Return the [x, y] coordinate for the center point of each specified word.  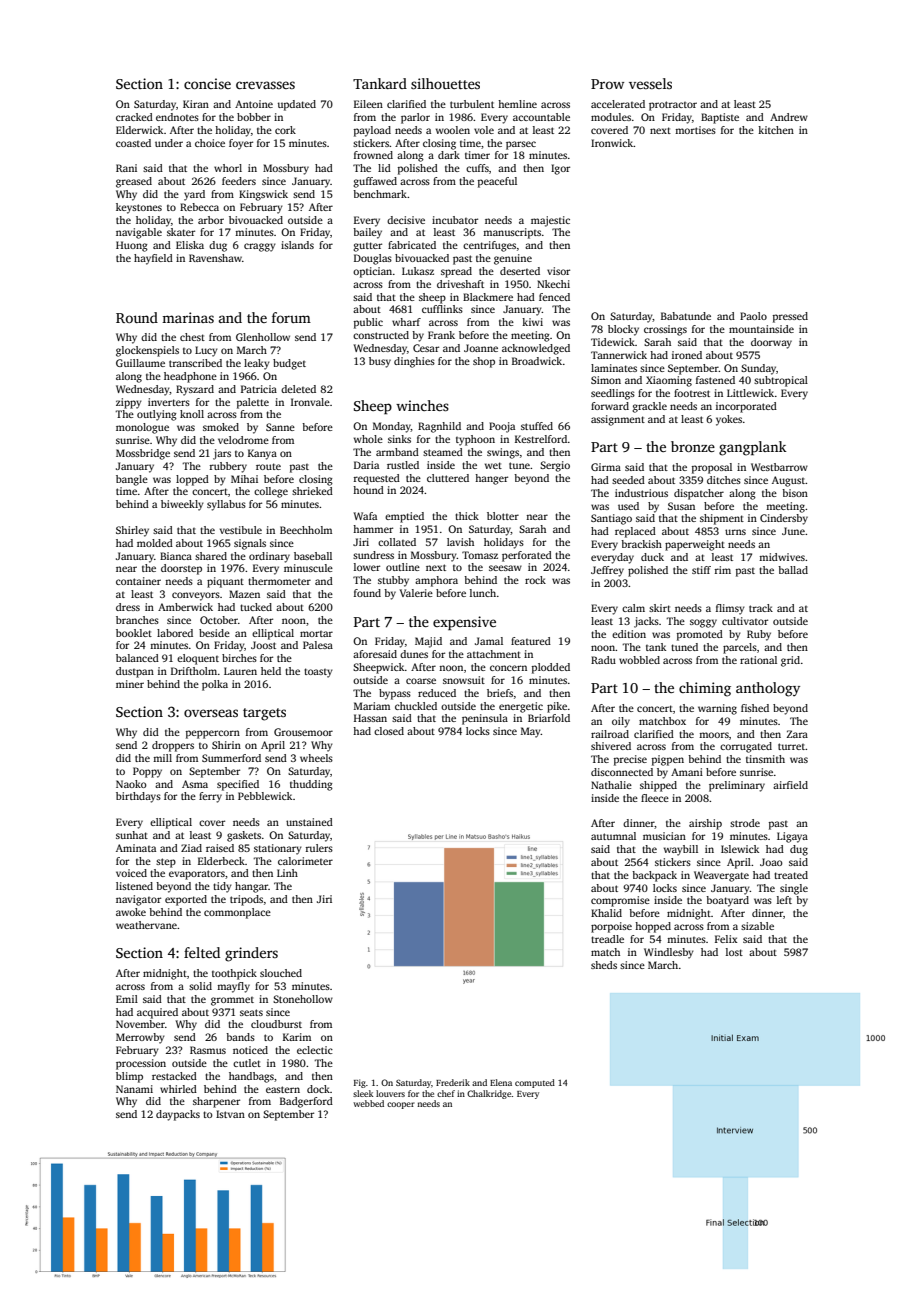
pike [557, 707]
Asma [195, 784]
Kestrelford [541, 439]
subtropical [781, 381]
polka [215, 685]
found [367, 593]
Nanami [134, 1089]
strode [745, 823]
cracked [134, 117]
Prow [607, 84]
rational [758, 660]
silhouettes [445, 83]
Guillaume [140, 363]
